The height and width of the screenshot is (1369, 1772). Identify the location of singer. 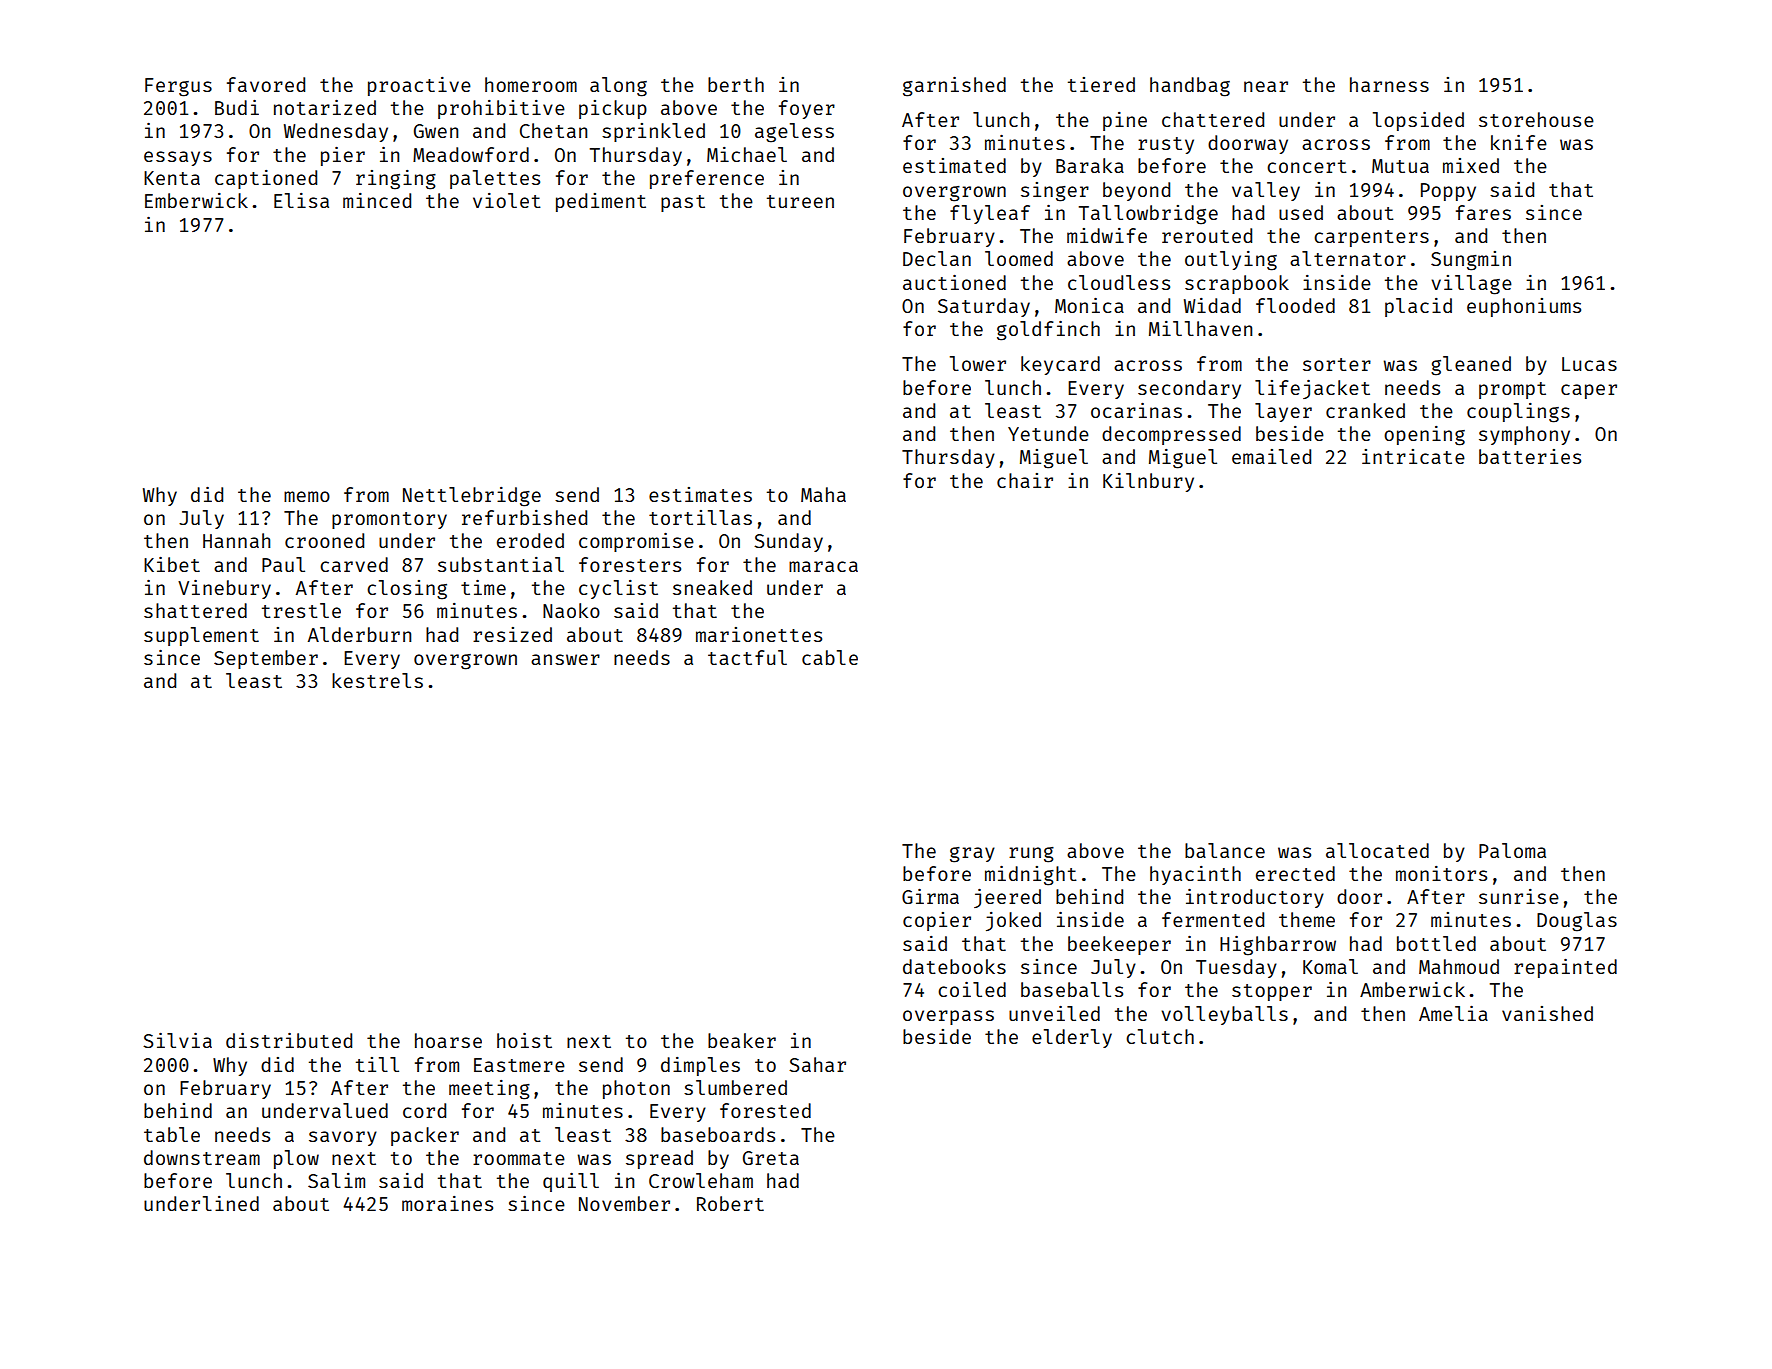
(1055, 192).
